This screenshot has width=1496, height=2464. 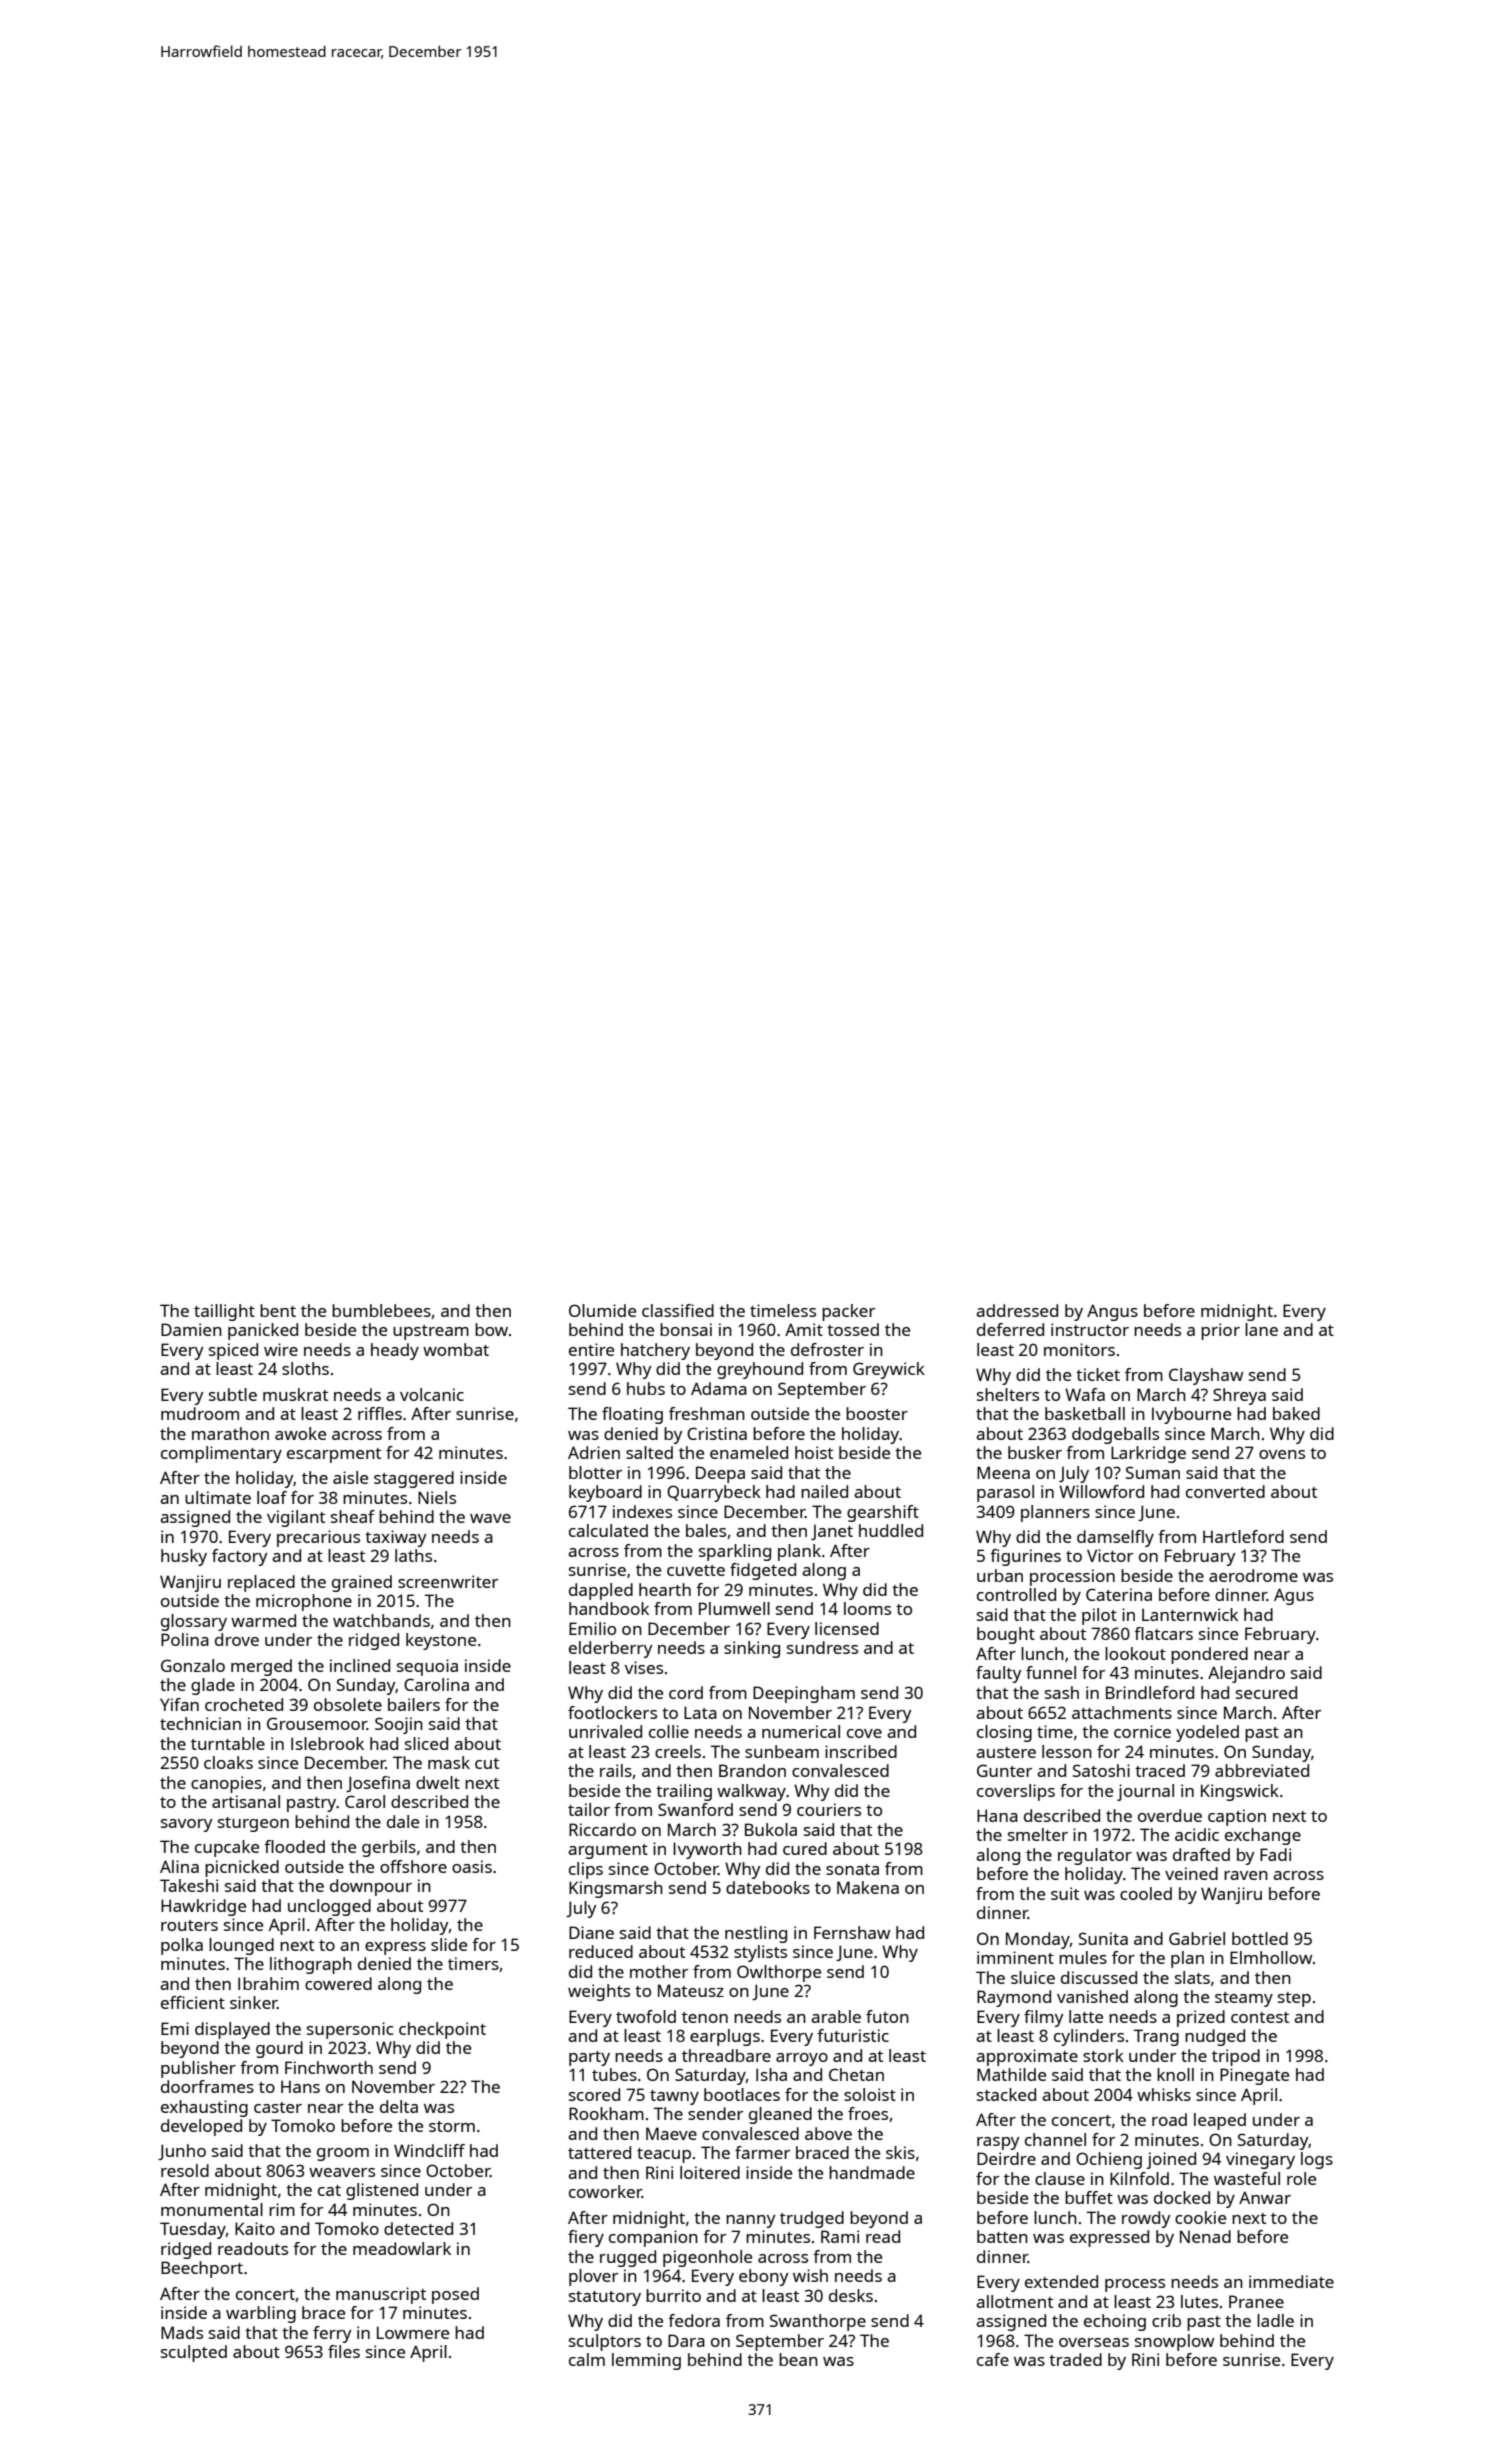 What do you see at coordinates (599, 2152) in the screenshot?
I see `tattered` at bounding box center [599, 2152].
